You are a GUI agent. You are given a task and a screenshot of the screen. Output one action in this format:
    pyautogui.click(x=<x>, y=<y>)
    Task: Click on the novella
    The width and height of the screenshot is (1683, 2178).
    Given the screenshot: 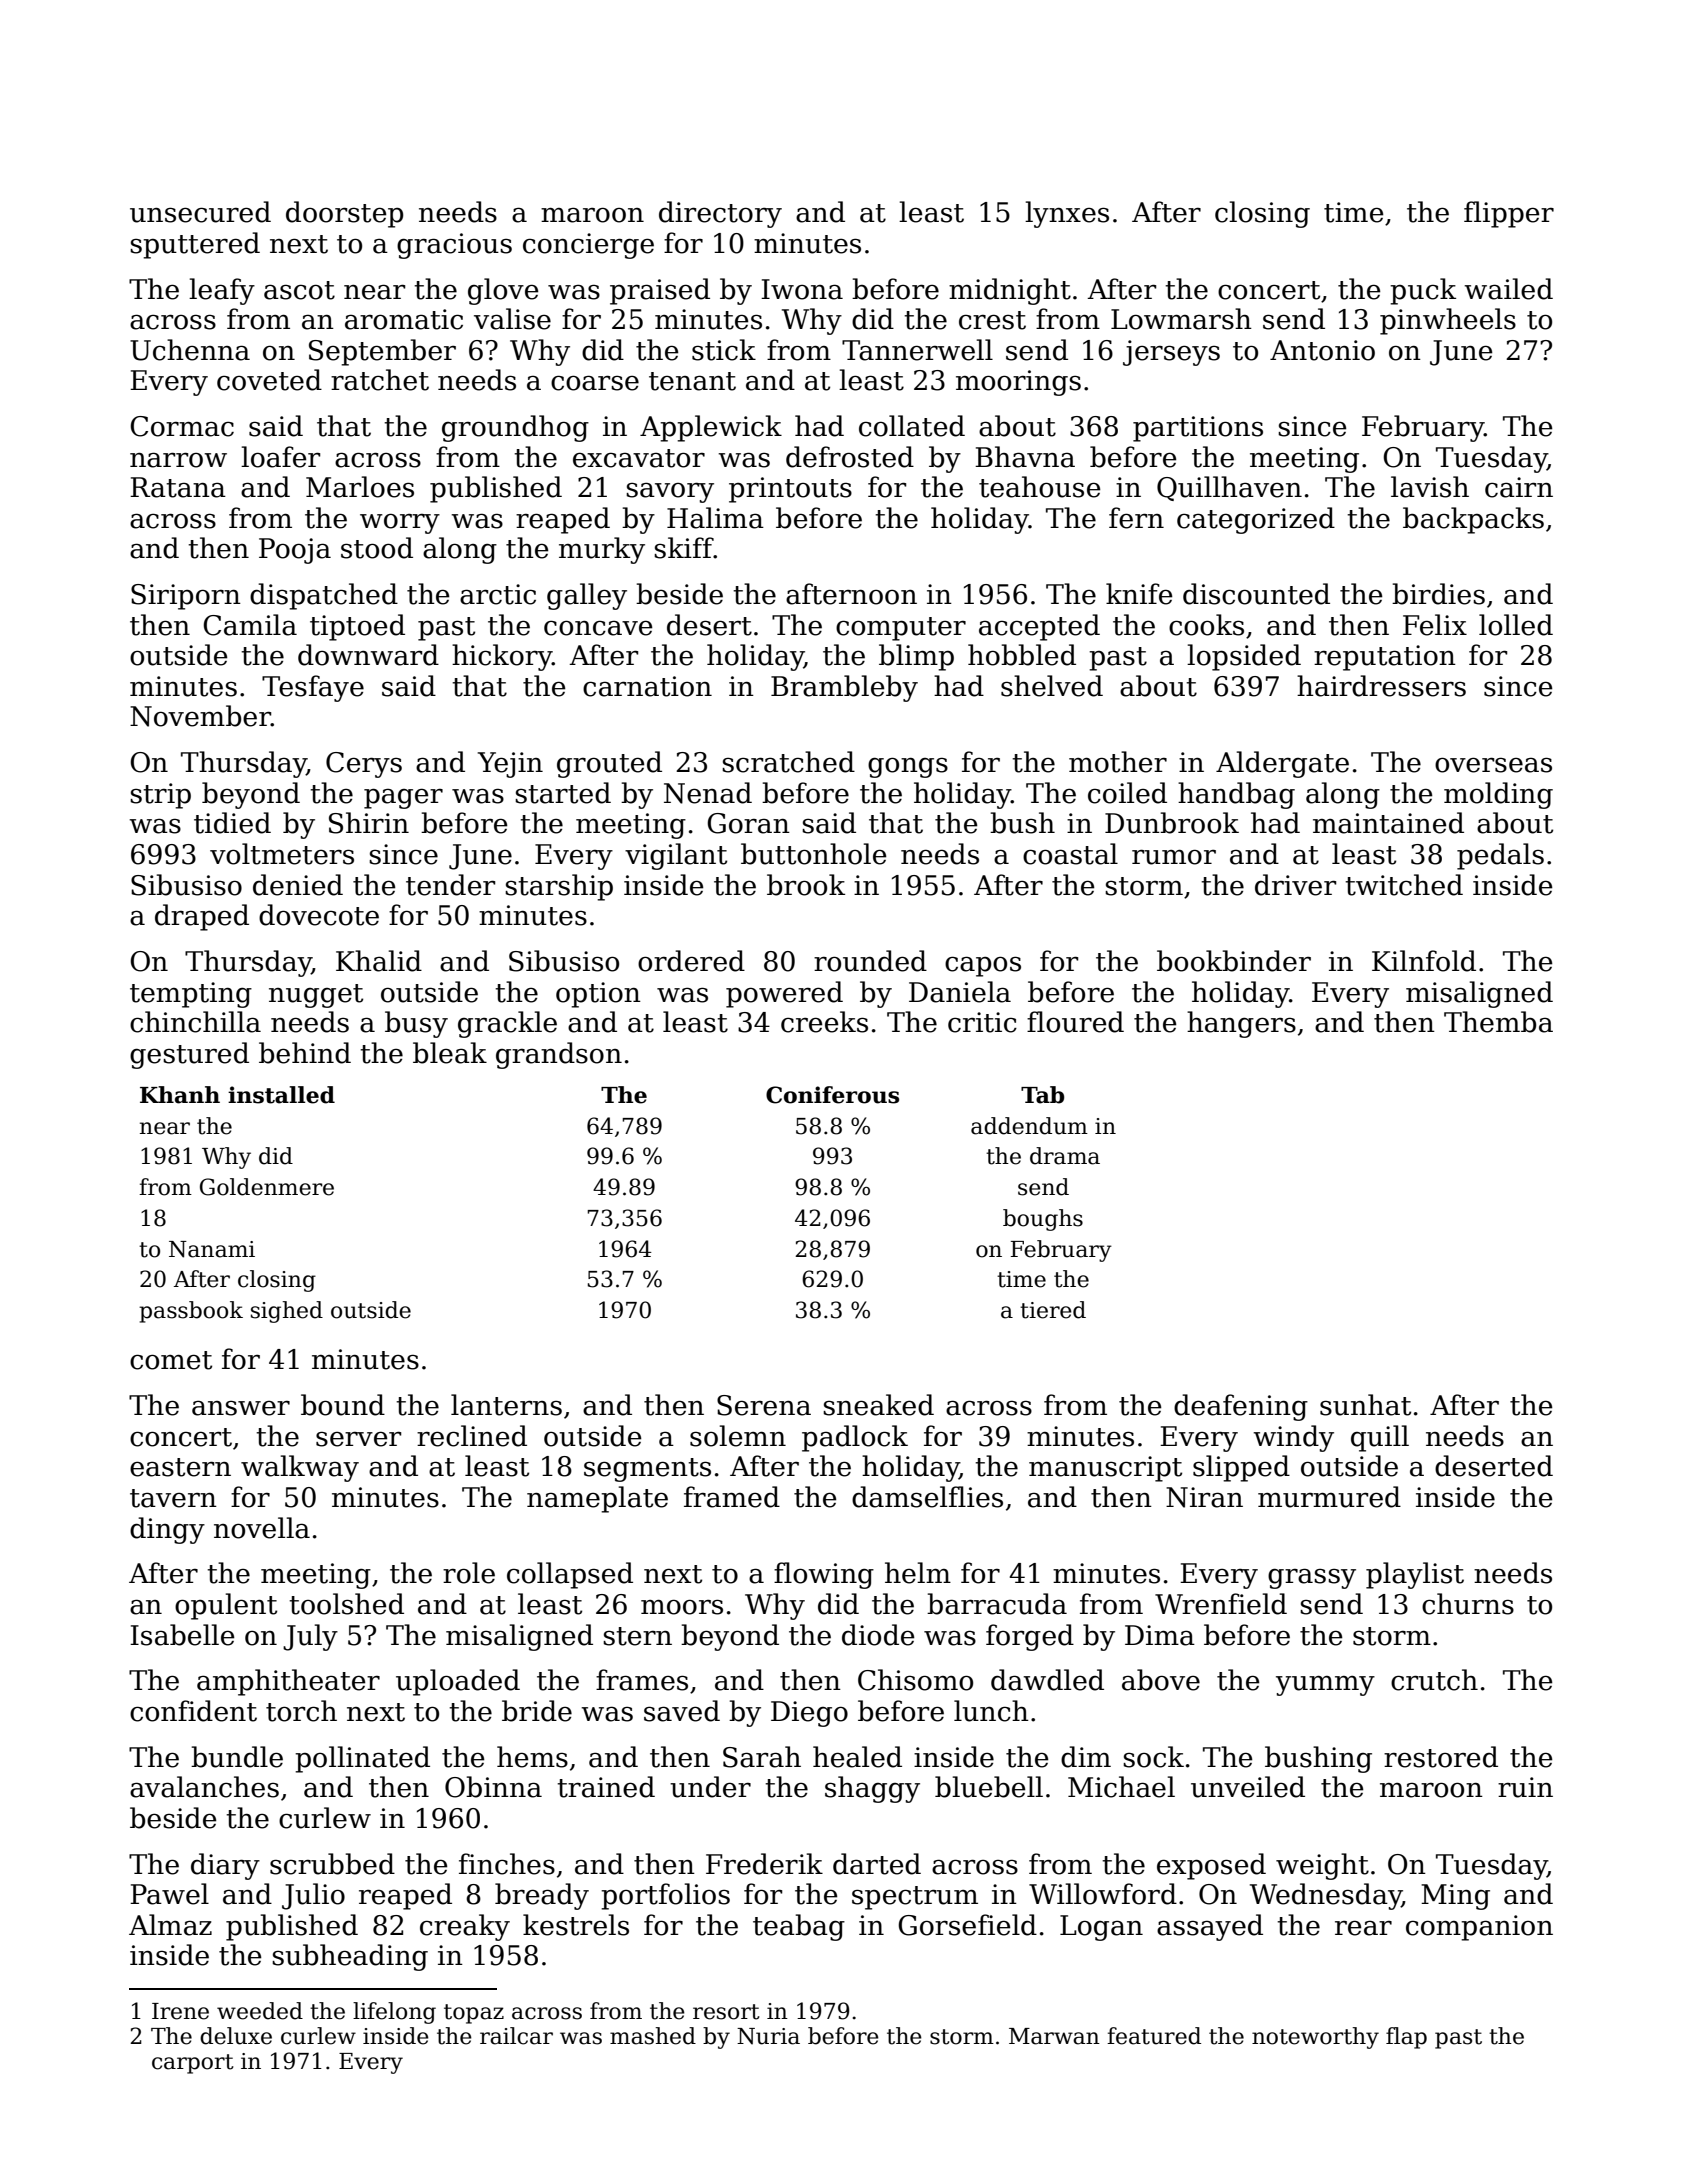 What is the action you would take?
    pyautogui.click(x=262, y=1528)
